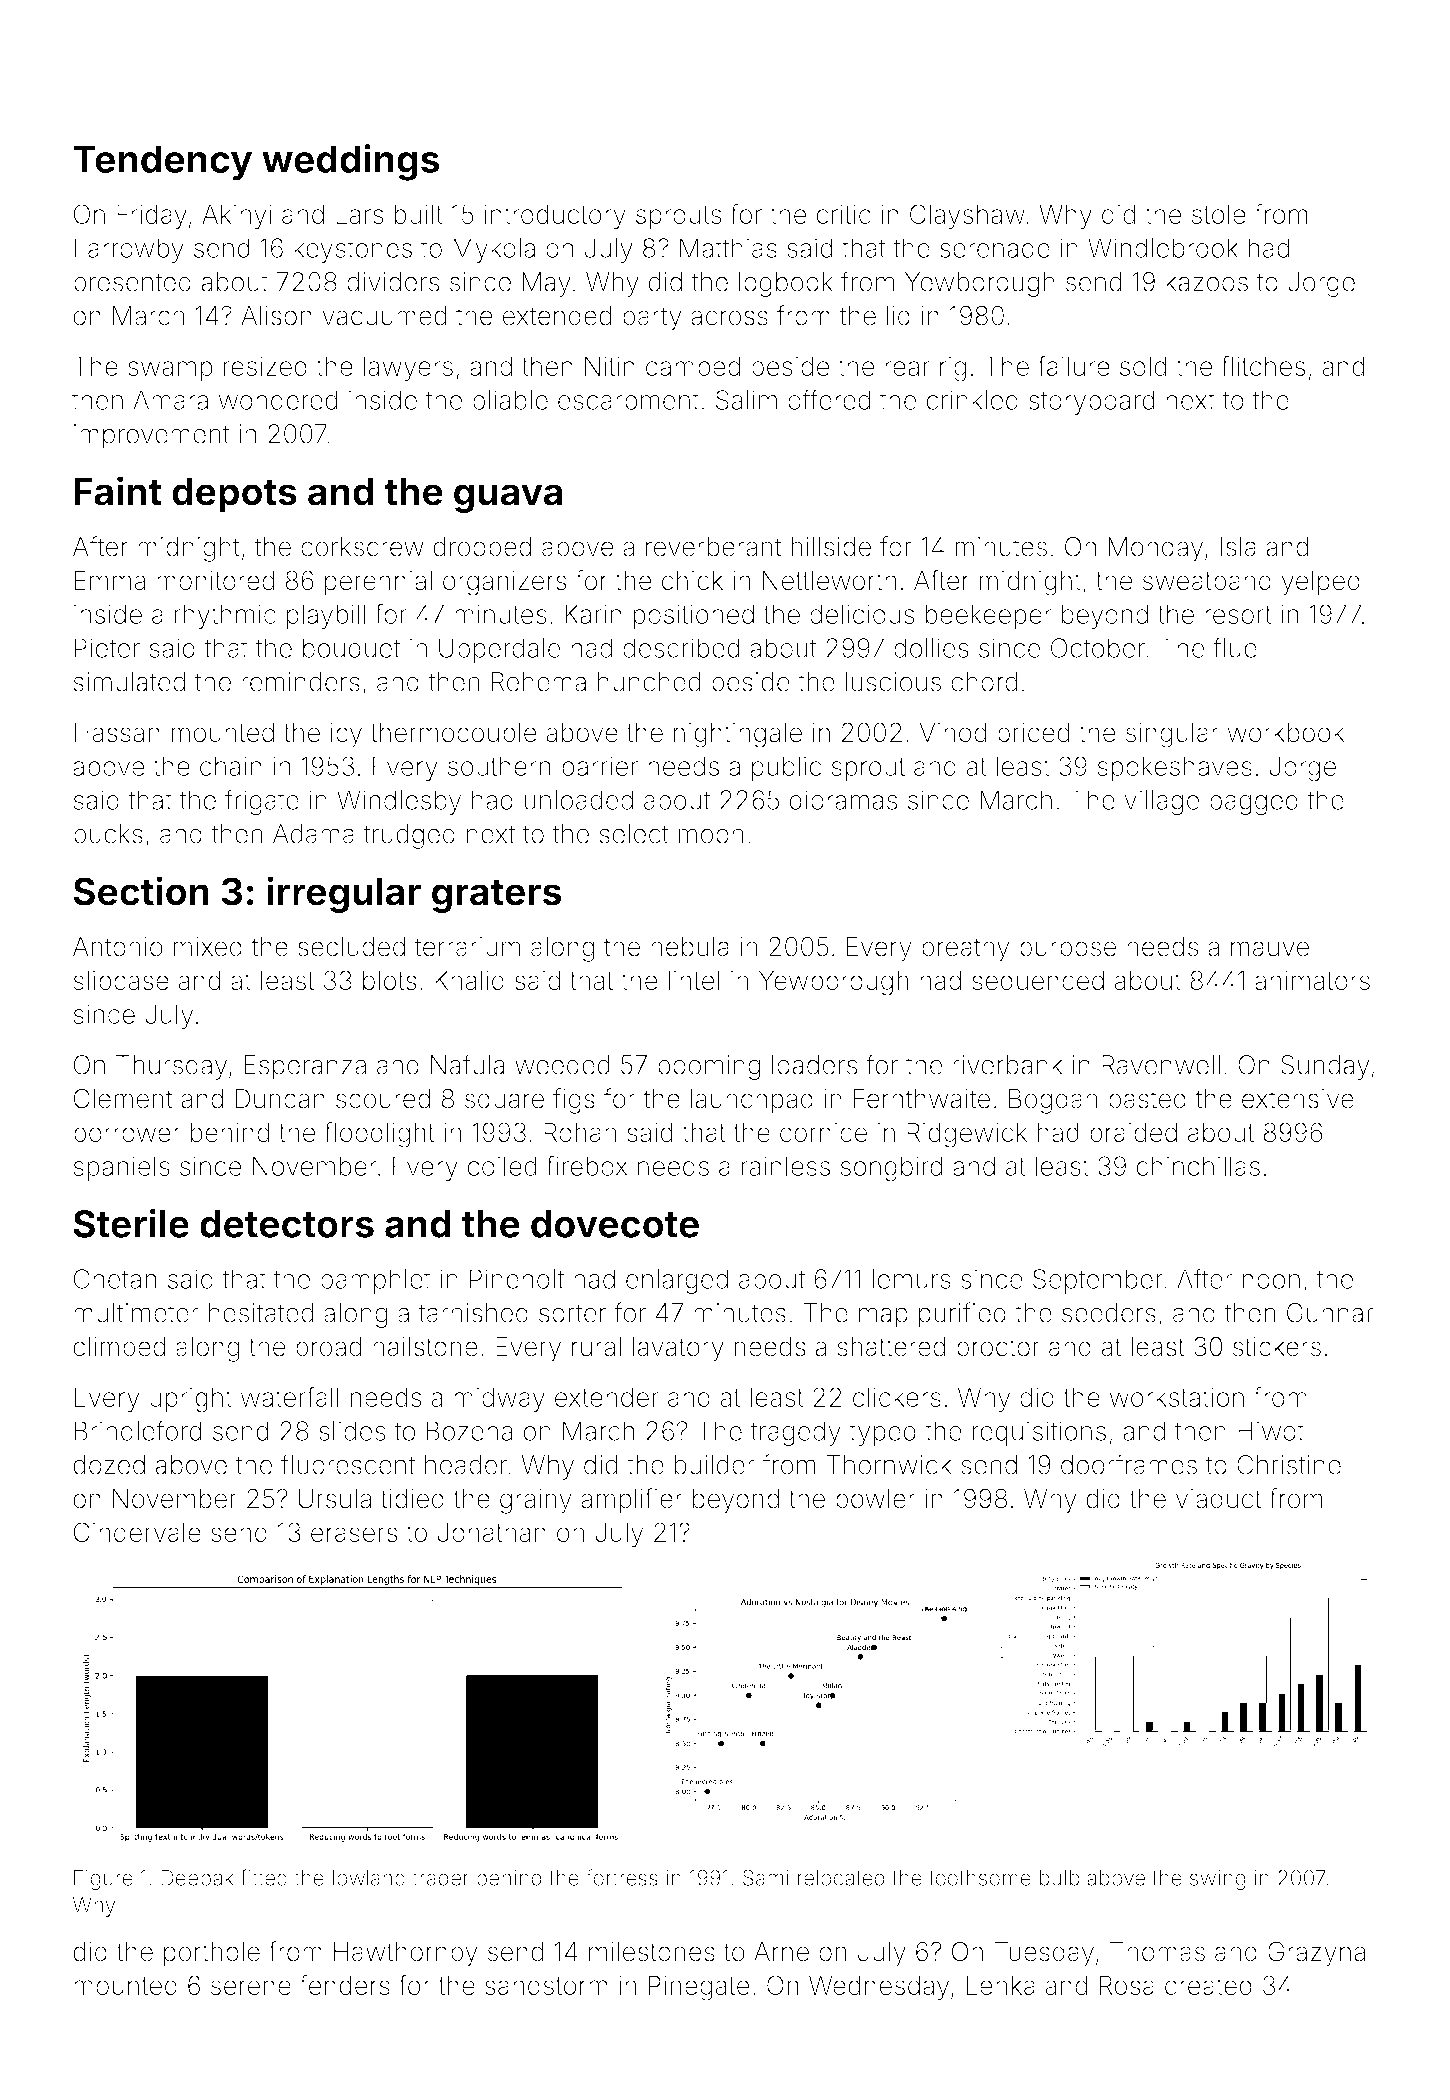 The image size is (1450, 2100). Describe the element at coordinates (1320, 583) in the screenshot. I see `yelped` at that location.
